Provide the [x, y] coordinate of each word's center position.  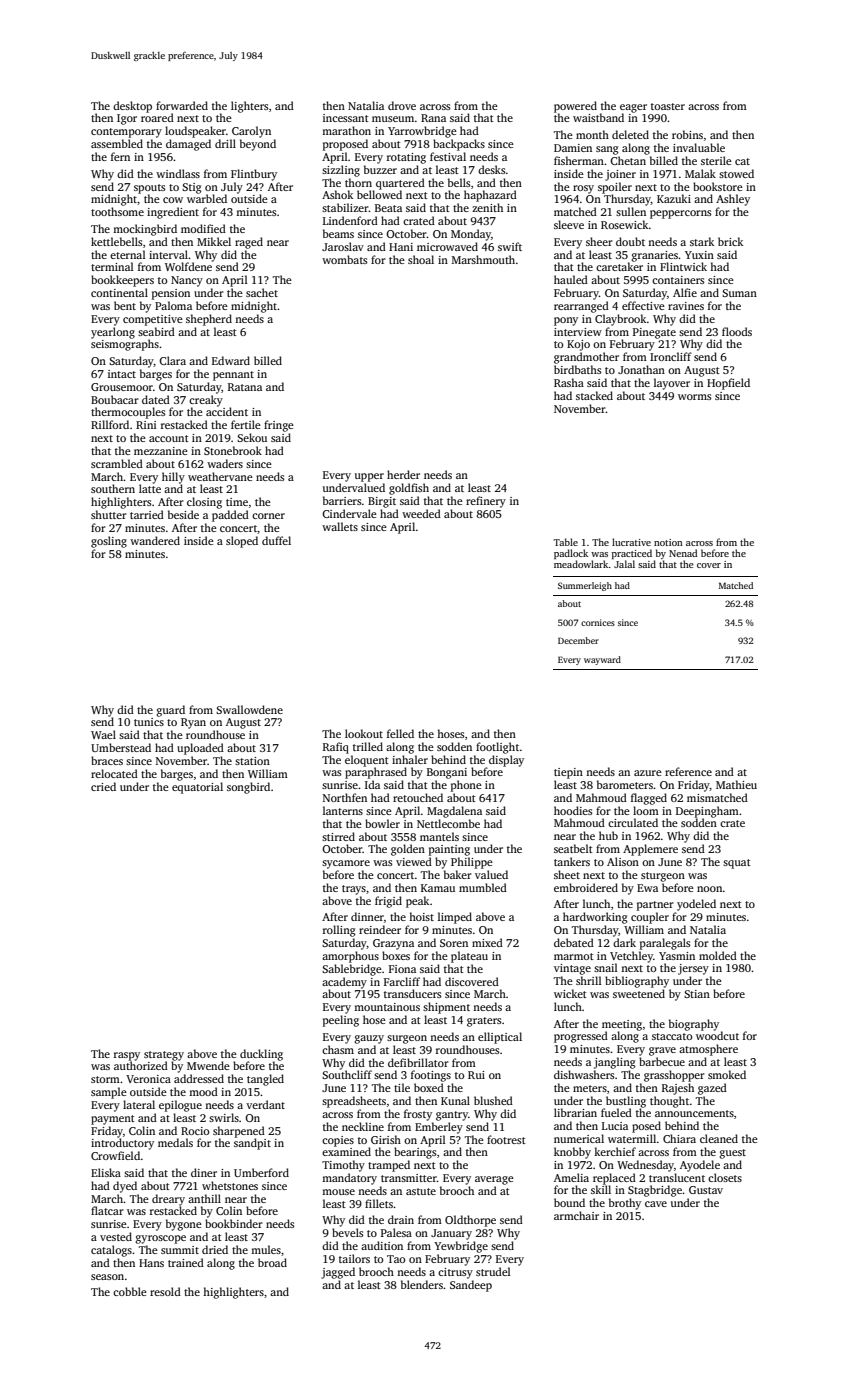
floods [737, 331]
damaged [188, 145]
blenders [422, 1284]
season [107, 1277]
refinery [486, 502]
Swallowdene [249, 709]
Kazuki [674, 198]
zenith [487, 207]
